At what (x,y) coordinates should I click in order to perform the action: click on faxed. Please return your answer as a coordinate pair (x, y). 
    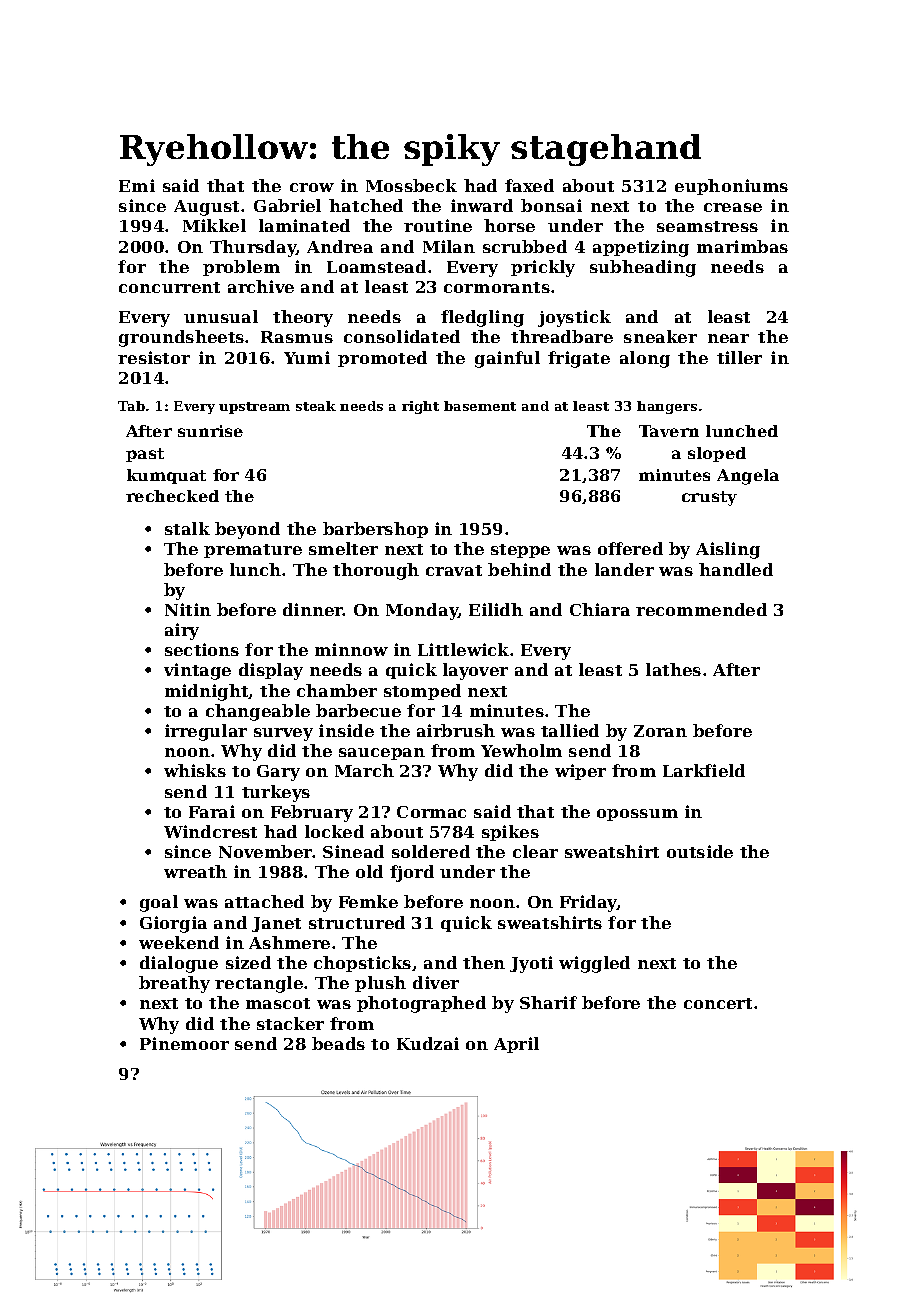
    Looking at the image, I should click on (529, 185).
